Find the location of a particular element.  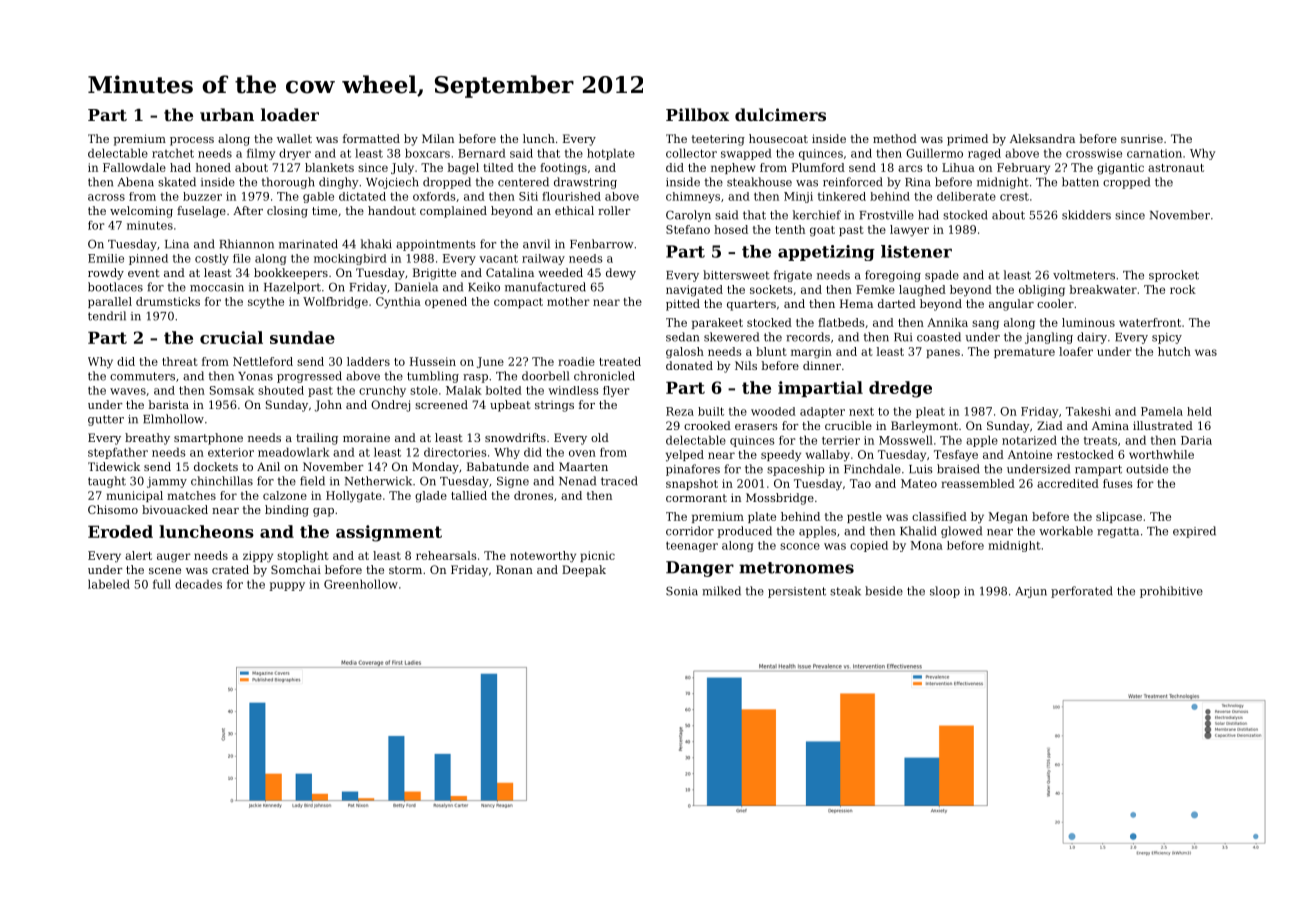

buzzer is located at coordinates (202, 196).
